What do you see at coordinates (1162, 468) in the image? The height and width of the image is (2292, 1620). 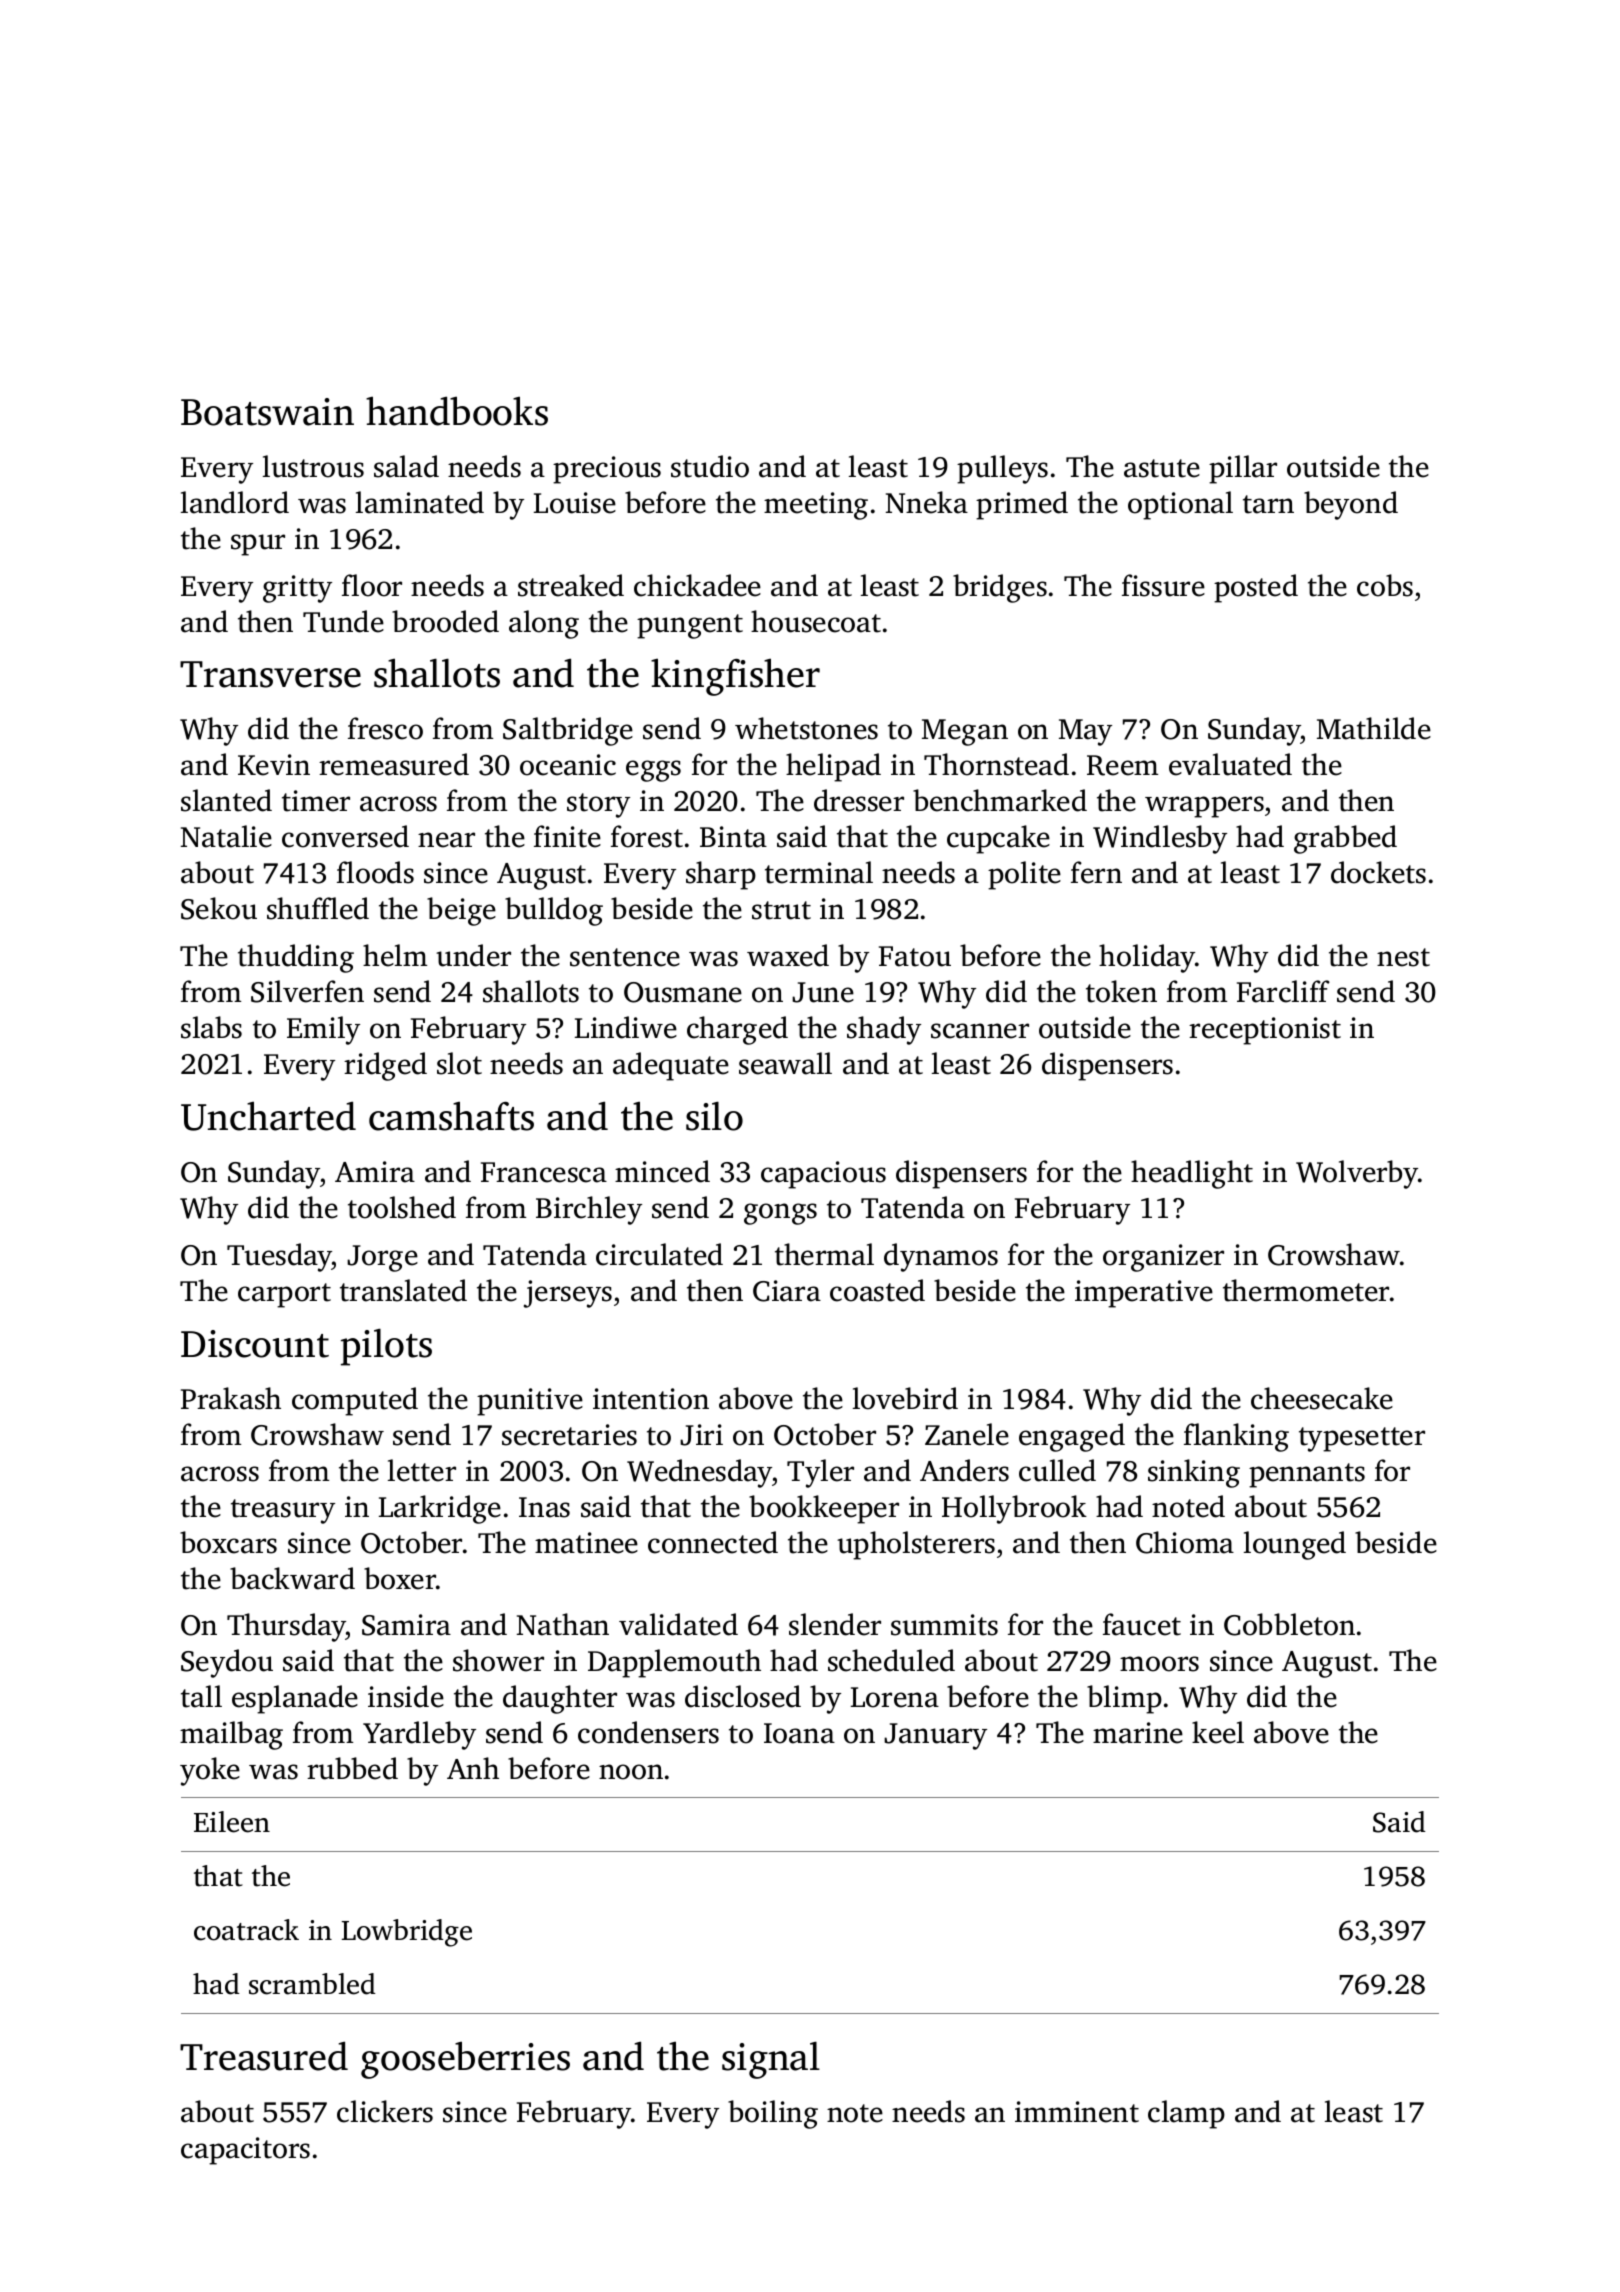 I see `astute` at bounding box center [1162, 468].
